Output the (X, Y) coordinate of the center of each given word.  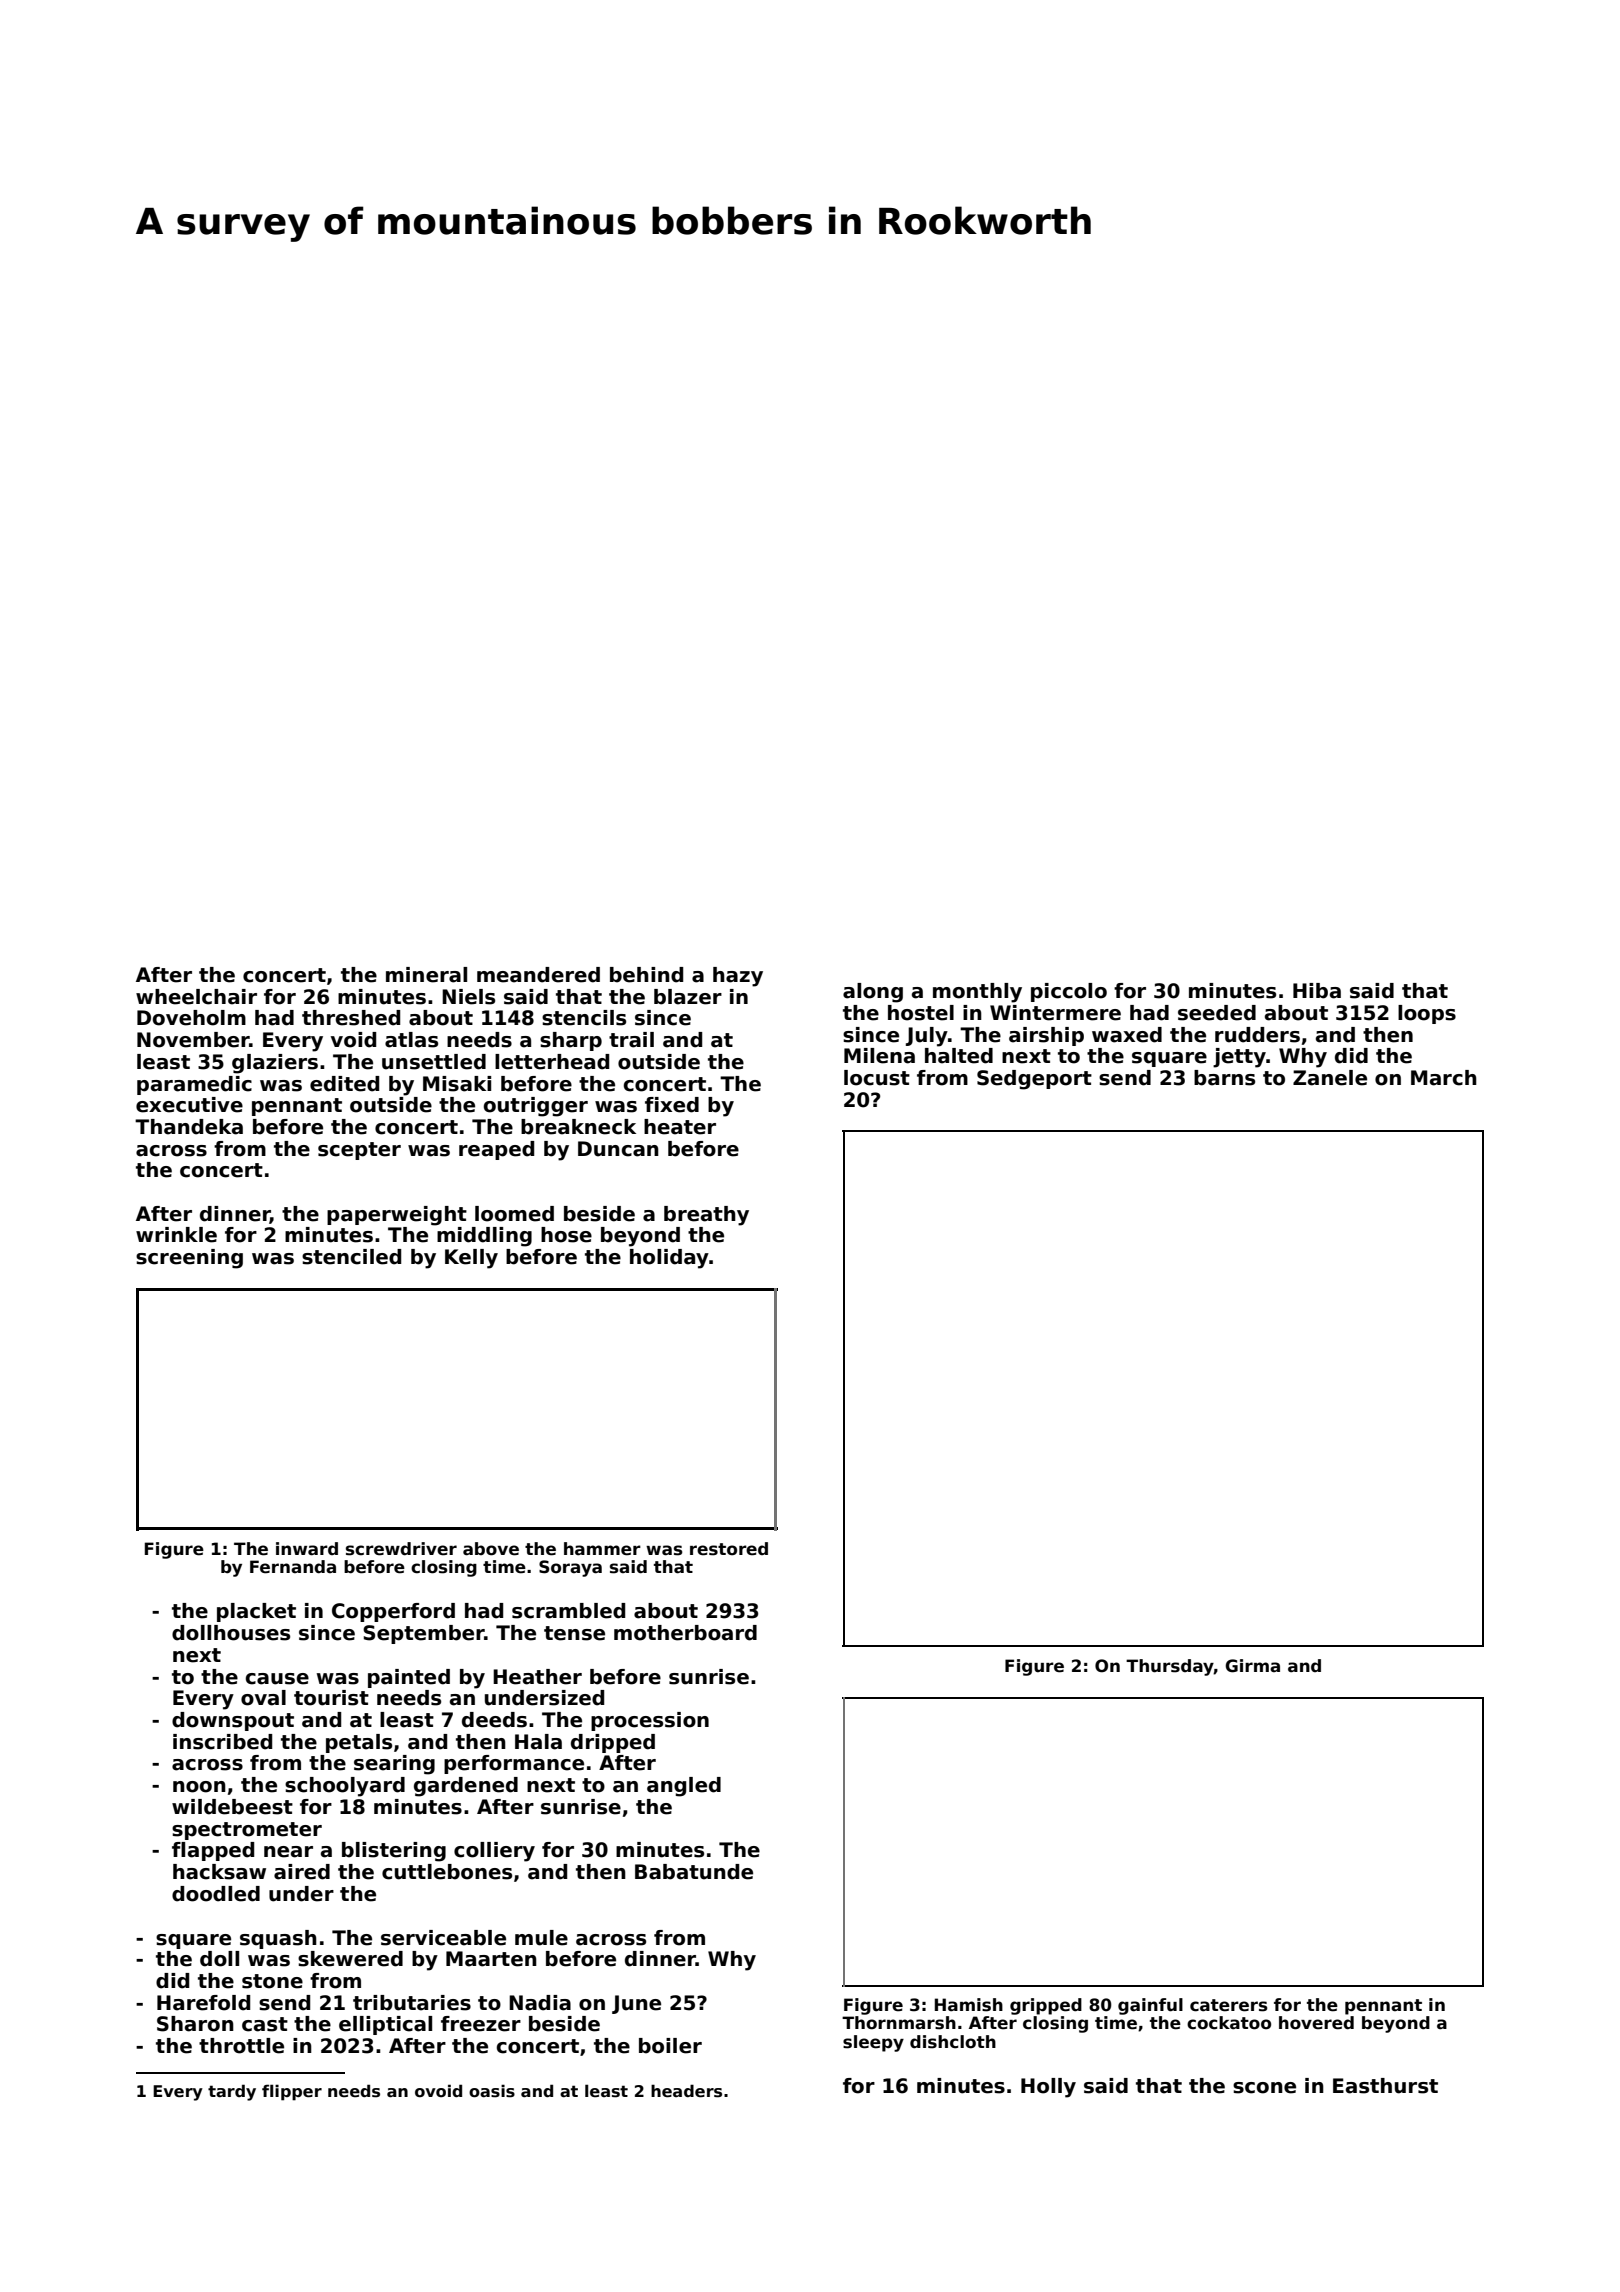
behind (646, 975)
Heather (537, 1677)
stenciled (351, 1257)
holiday (669, 1259)
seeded (1217, 1013)
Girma (1252, 1666)
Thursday (1170, 1667)
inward (307, 1549)
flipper (292, 2092)
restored (729, 1549)
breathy (706, 1216)
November (193, 1040)
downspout (233, 1721)
